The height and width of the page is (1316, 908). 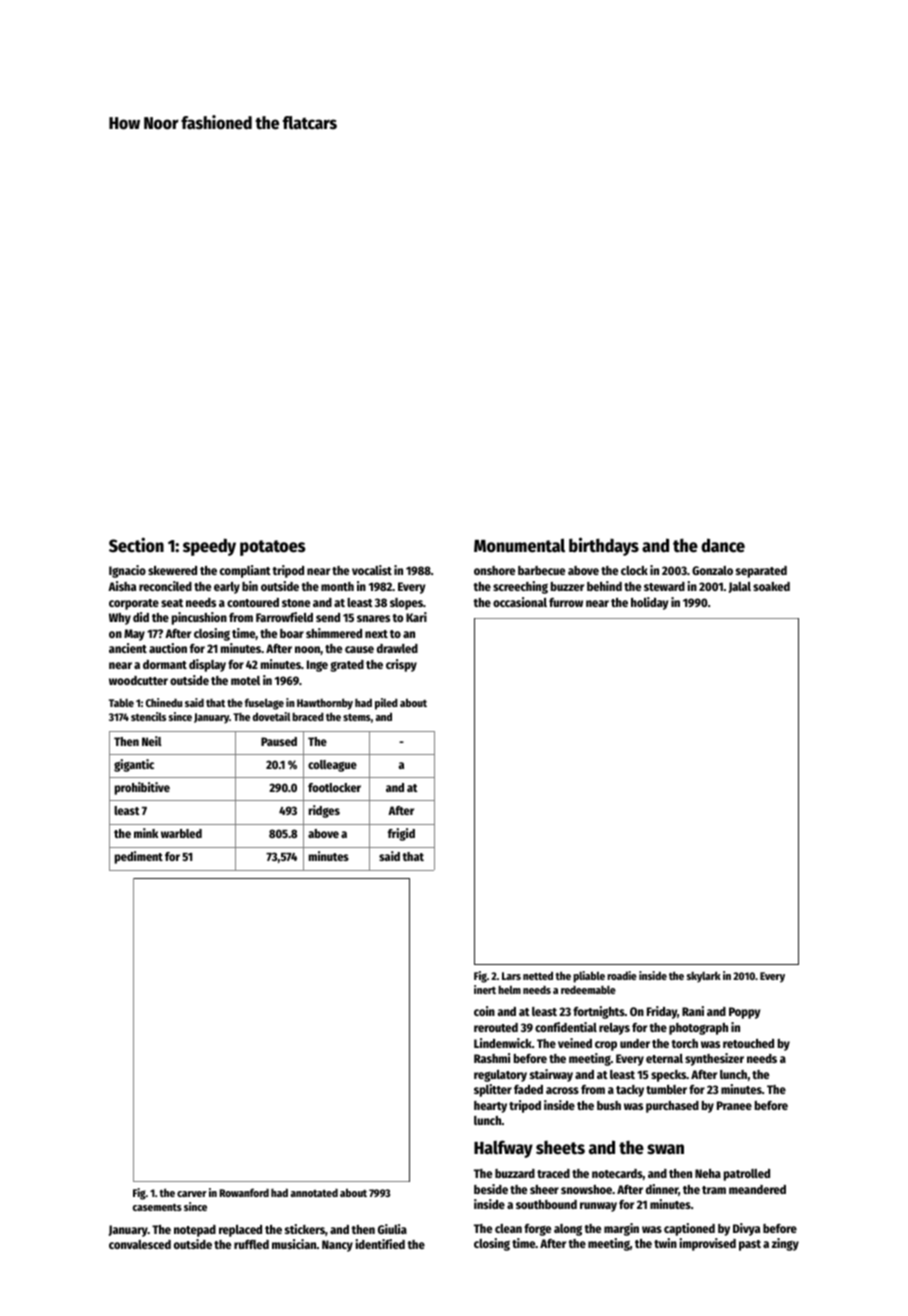 What do you see at coordinates (492, 1058) in the page?
I see `Rashmi` at bounding box center [492, 1058].
